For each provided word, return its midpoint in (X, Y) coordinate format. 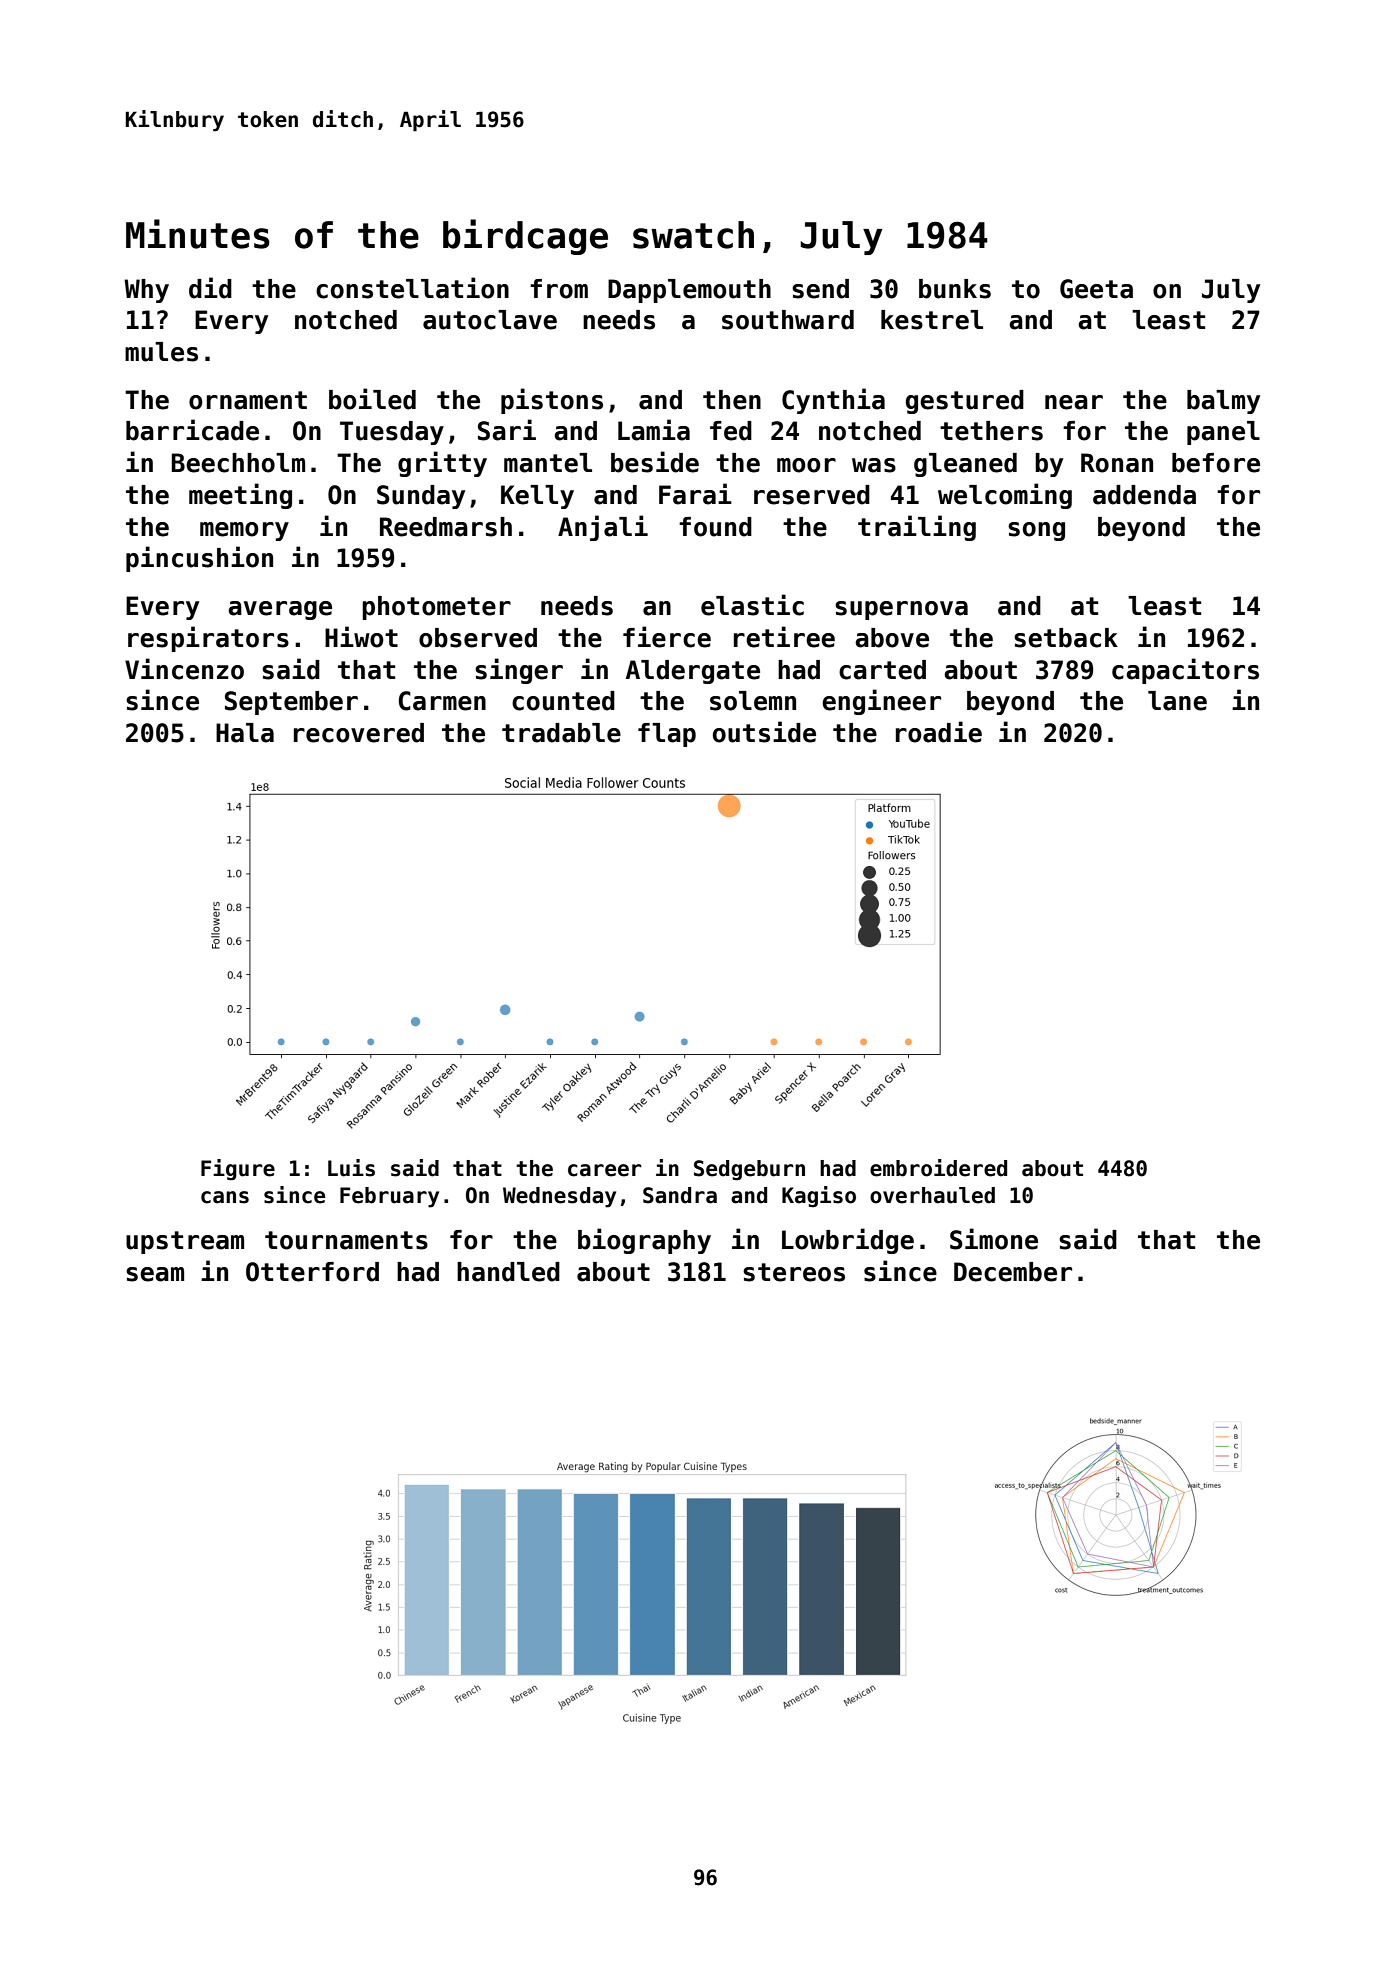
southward (788, 320)
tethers (991, 431)
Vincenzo (184, 669)
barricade (192, 430)
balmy (1223, 402)
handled (508, 1272)
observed (478, 638)
